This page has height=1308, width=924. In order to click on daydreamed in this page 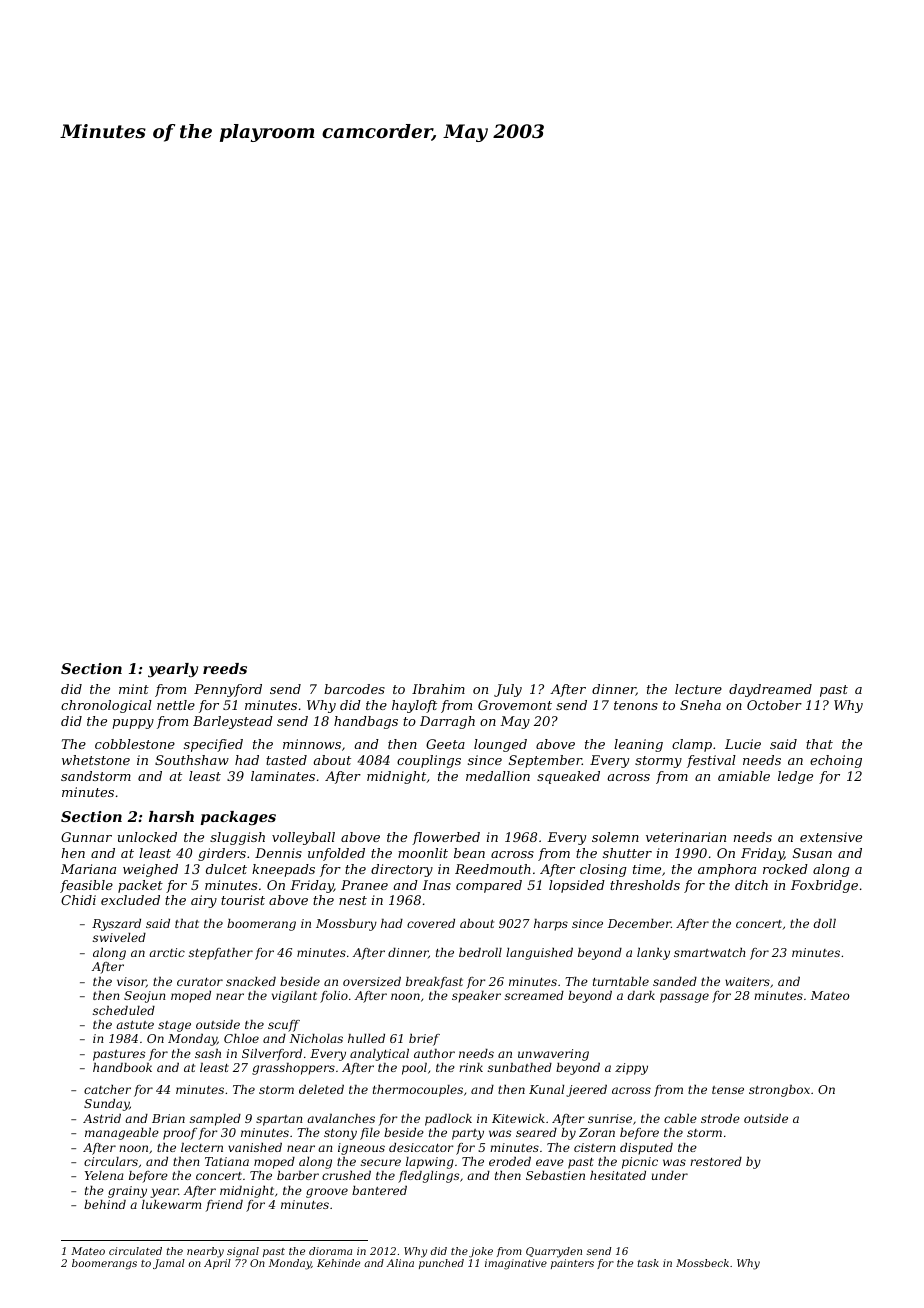, I will do `click(770, 690)`.
